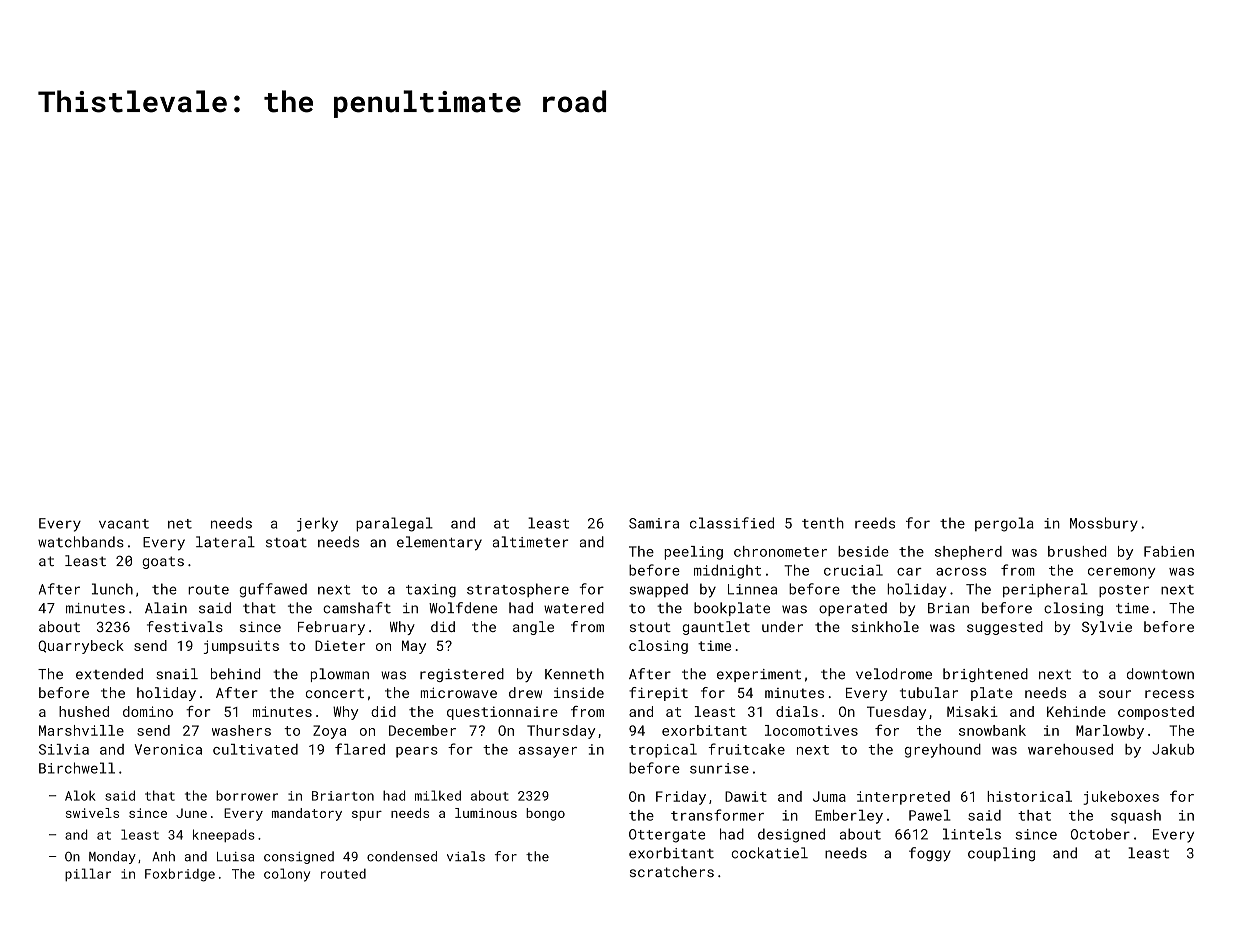 The image size is (1233, 952). What do you see at coordinates (299, 857) in the screenshot?
I see `consigned` at bounding box center [299, 857].
